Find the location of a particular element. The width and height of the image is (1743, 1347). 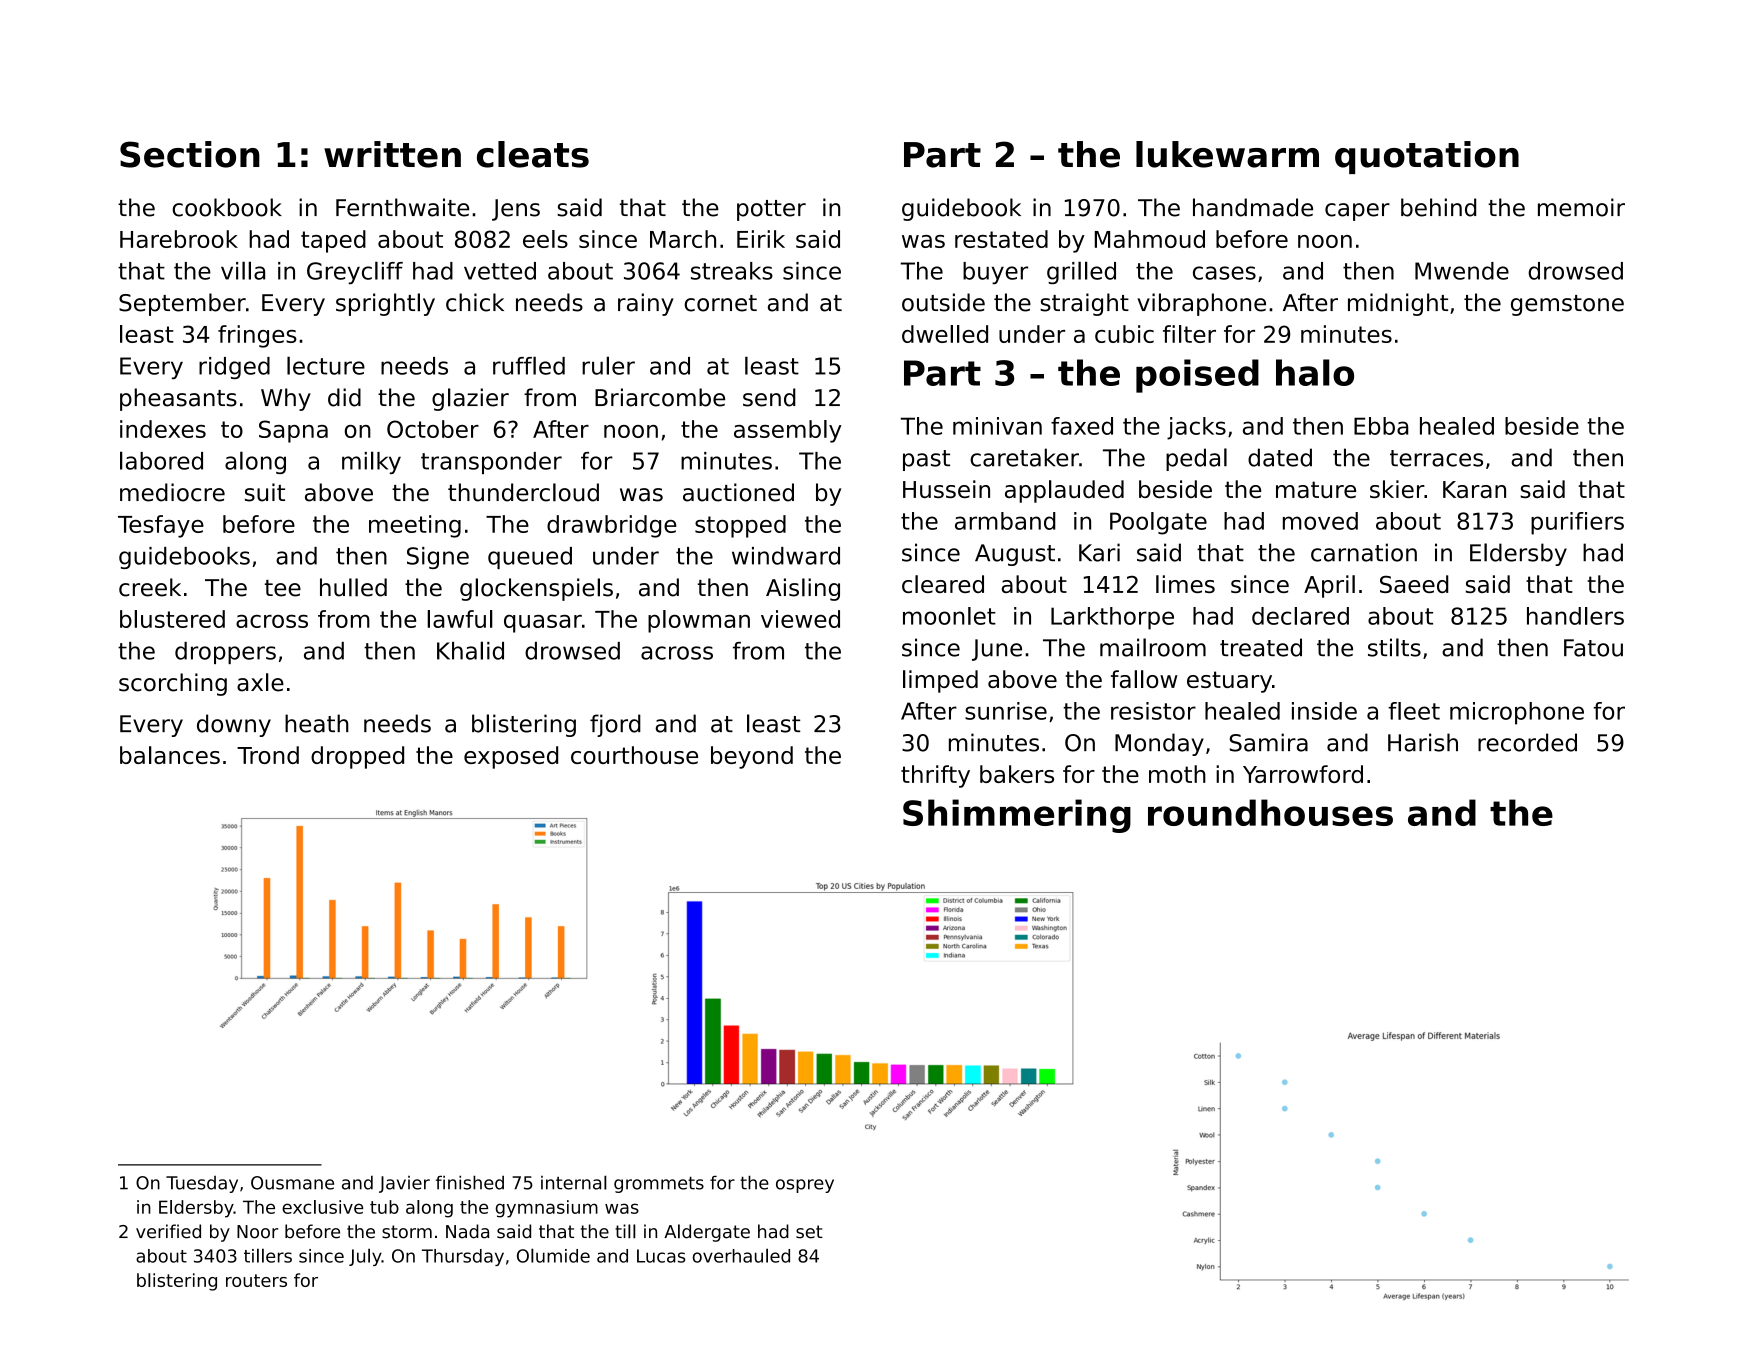

eels is located at coordinates (545, 239).
